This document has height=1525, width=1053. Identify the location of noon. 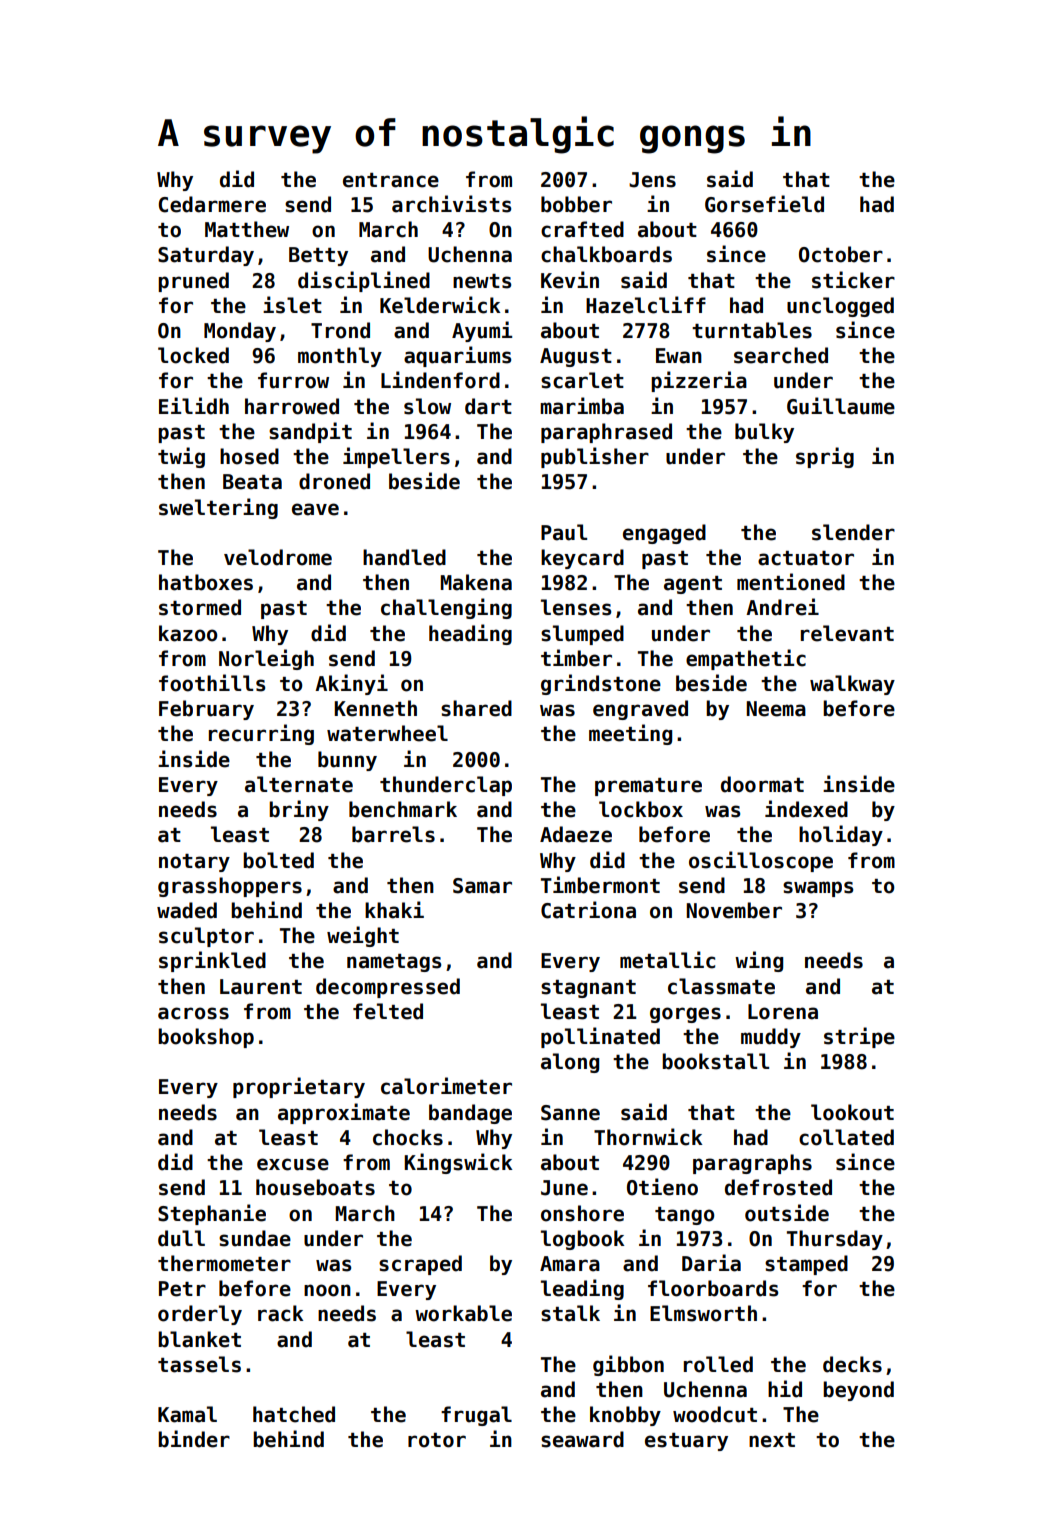
(327, 1290).
